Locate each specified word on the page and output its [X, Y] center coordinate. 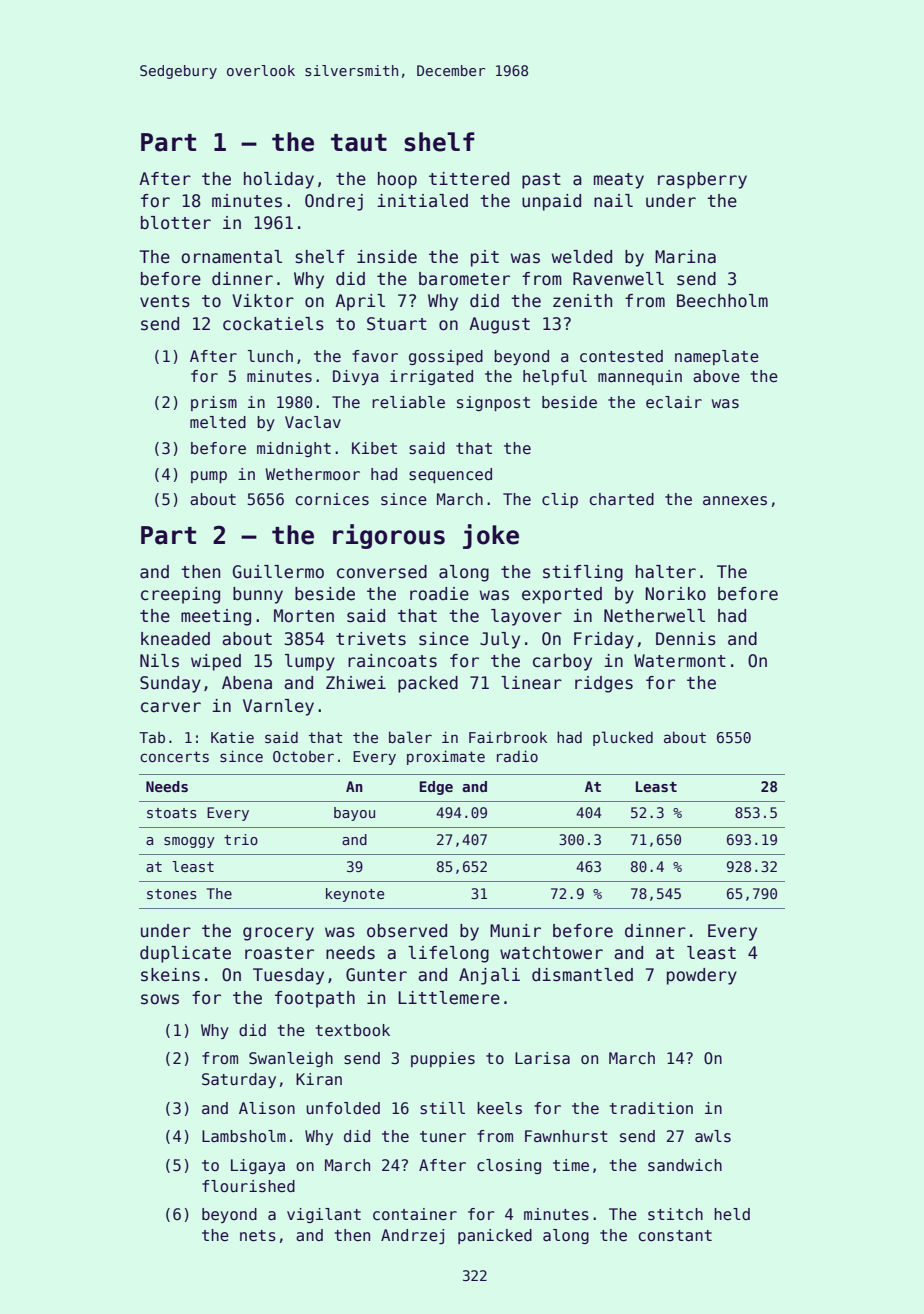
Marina [685, 257]
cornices [332, 499]
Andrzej [412, 1236]
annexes [735, 501]
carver [171, 707]
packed [428, 684]
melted [218, 422]
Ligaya [258, 1166]
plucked [623, 738]
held [732, 1214]
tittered [469, 179]
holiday [279, 180]
